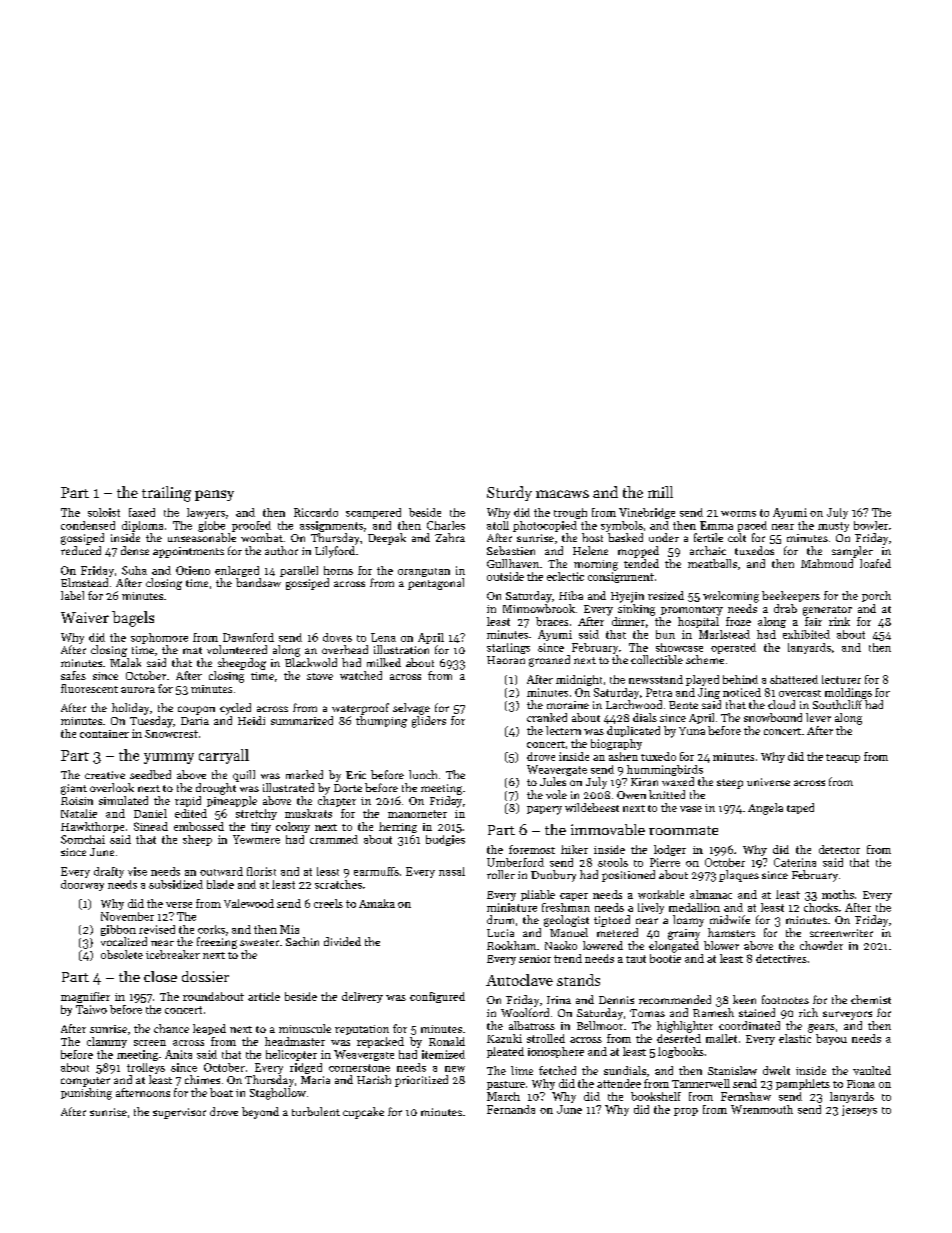 Image resolution: width=952 pixels, height=1233 pixels. Describe the element at coordinates (166, 494) in the page. I see `trailing` at that location.
